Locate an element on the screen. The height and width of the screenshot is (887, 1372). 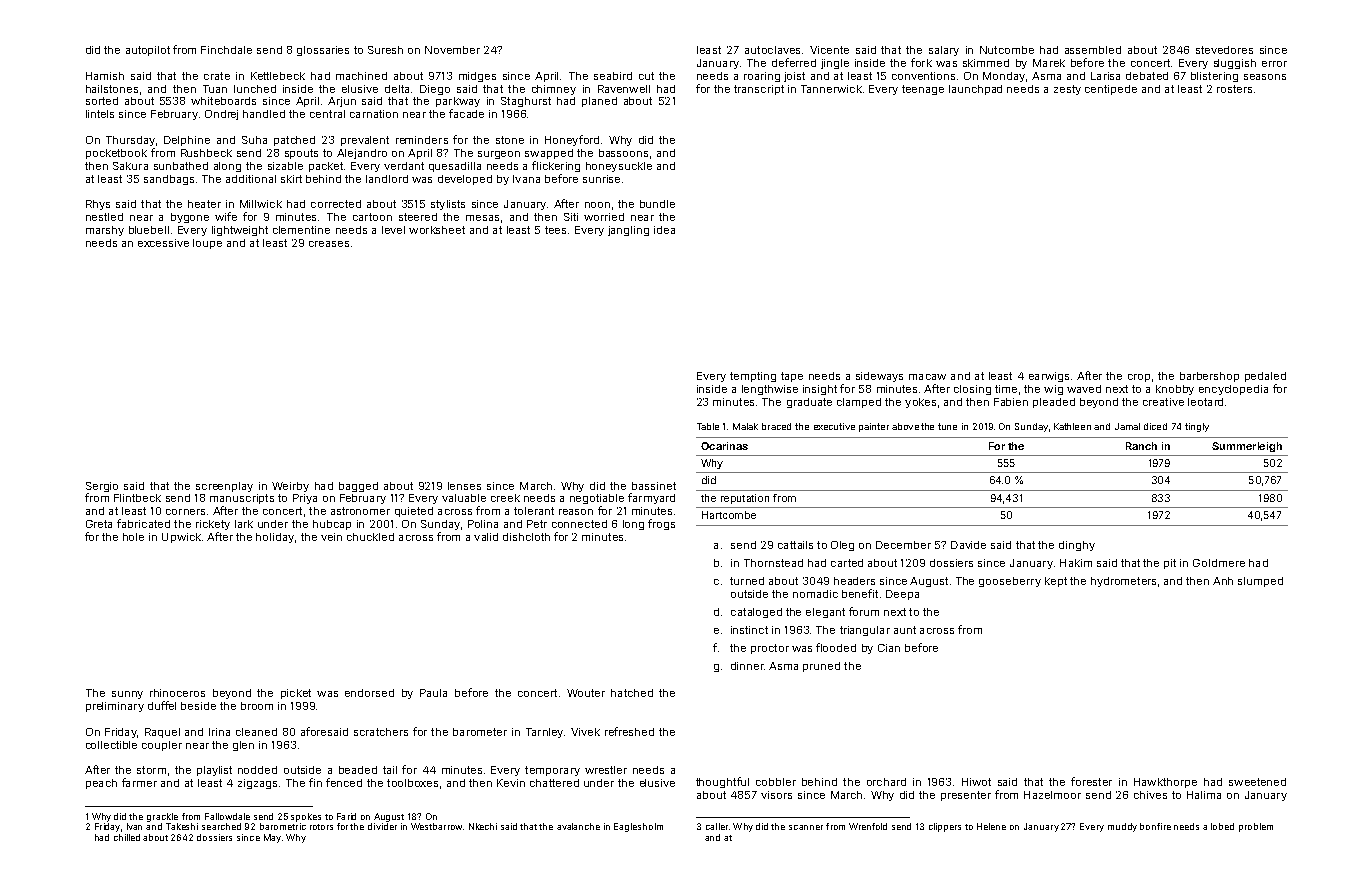
Cian is located at coordinates (889, 648).
